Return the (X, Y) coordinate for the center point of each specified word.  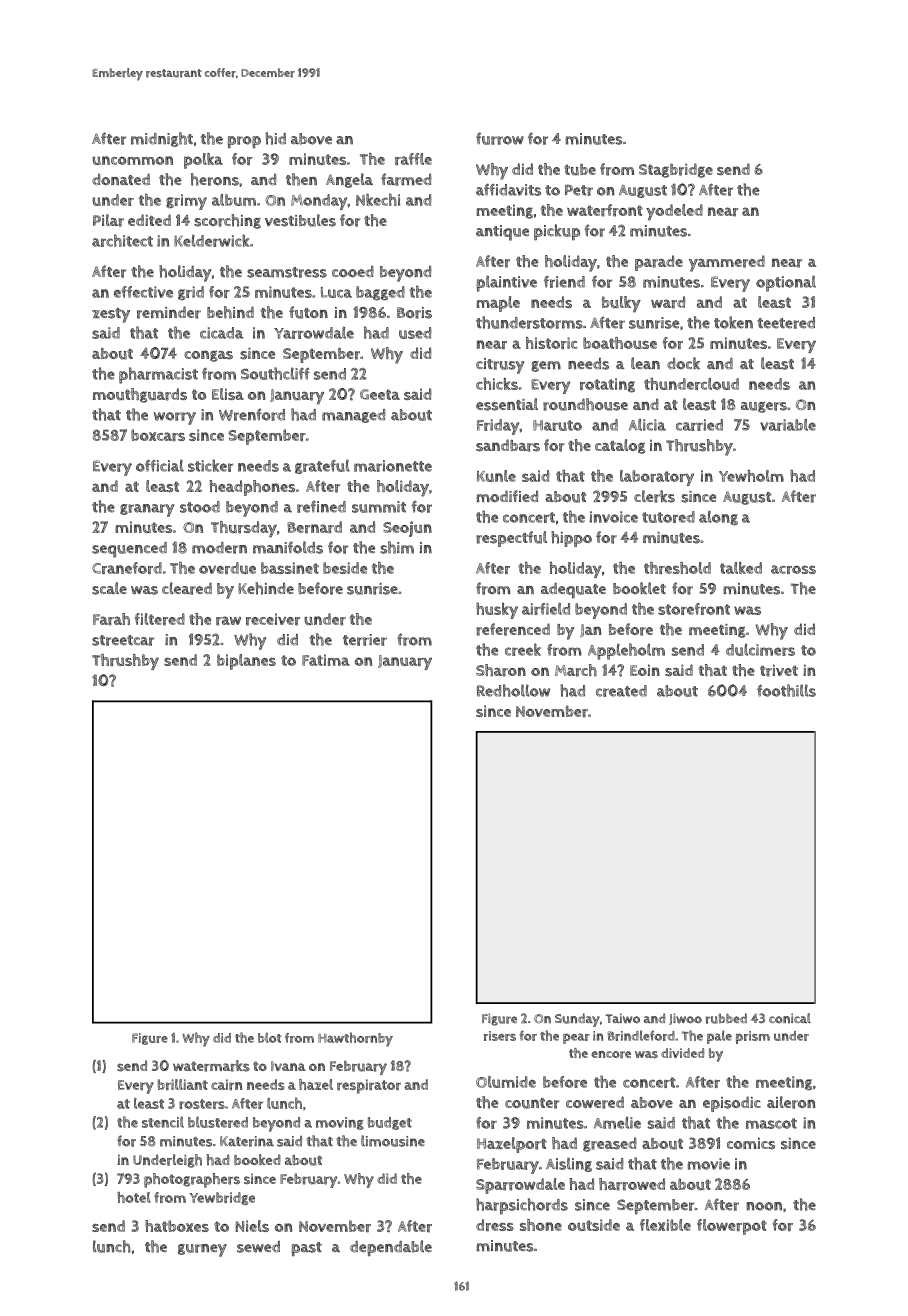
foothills (786, 690)
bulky (621, 304)
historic (551, 343)
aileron (791, 1102)
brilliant (183, 1085)
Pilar (108, 220)
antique (502, 233)
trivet (779, 670)
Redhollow (513, 690)
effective (143, 292)
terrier (365, 640)
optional (786, 283)
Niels (252, 1226)
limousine (393, 1141)
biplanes (246, 662)
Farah (111, 619)
